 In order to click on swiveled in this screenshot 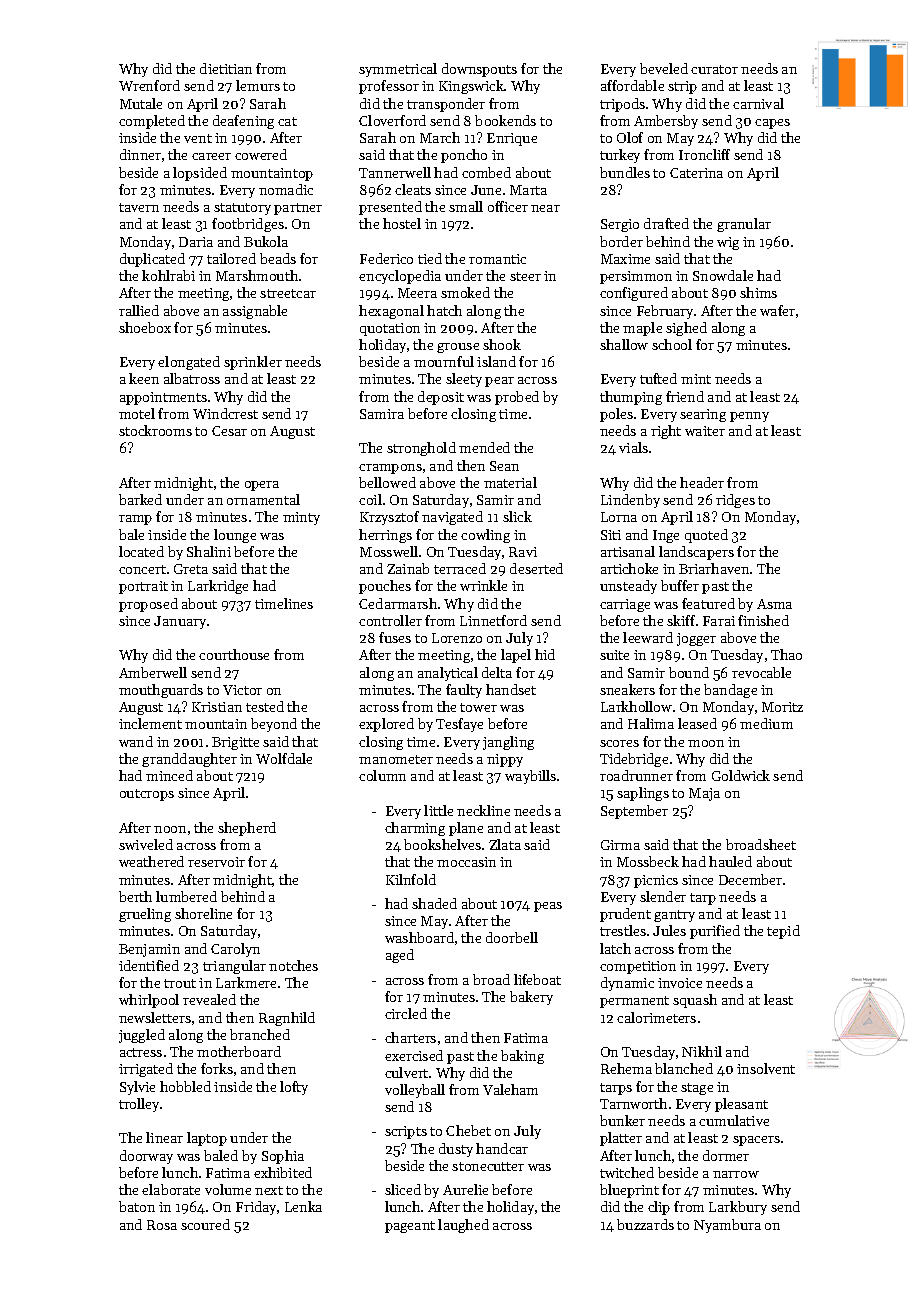, I will do `click(146, 844)`.
